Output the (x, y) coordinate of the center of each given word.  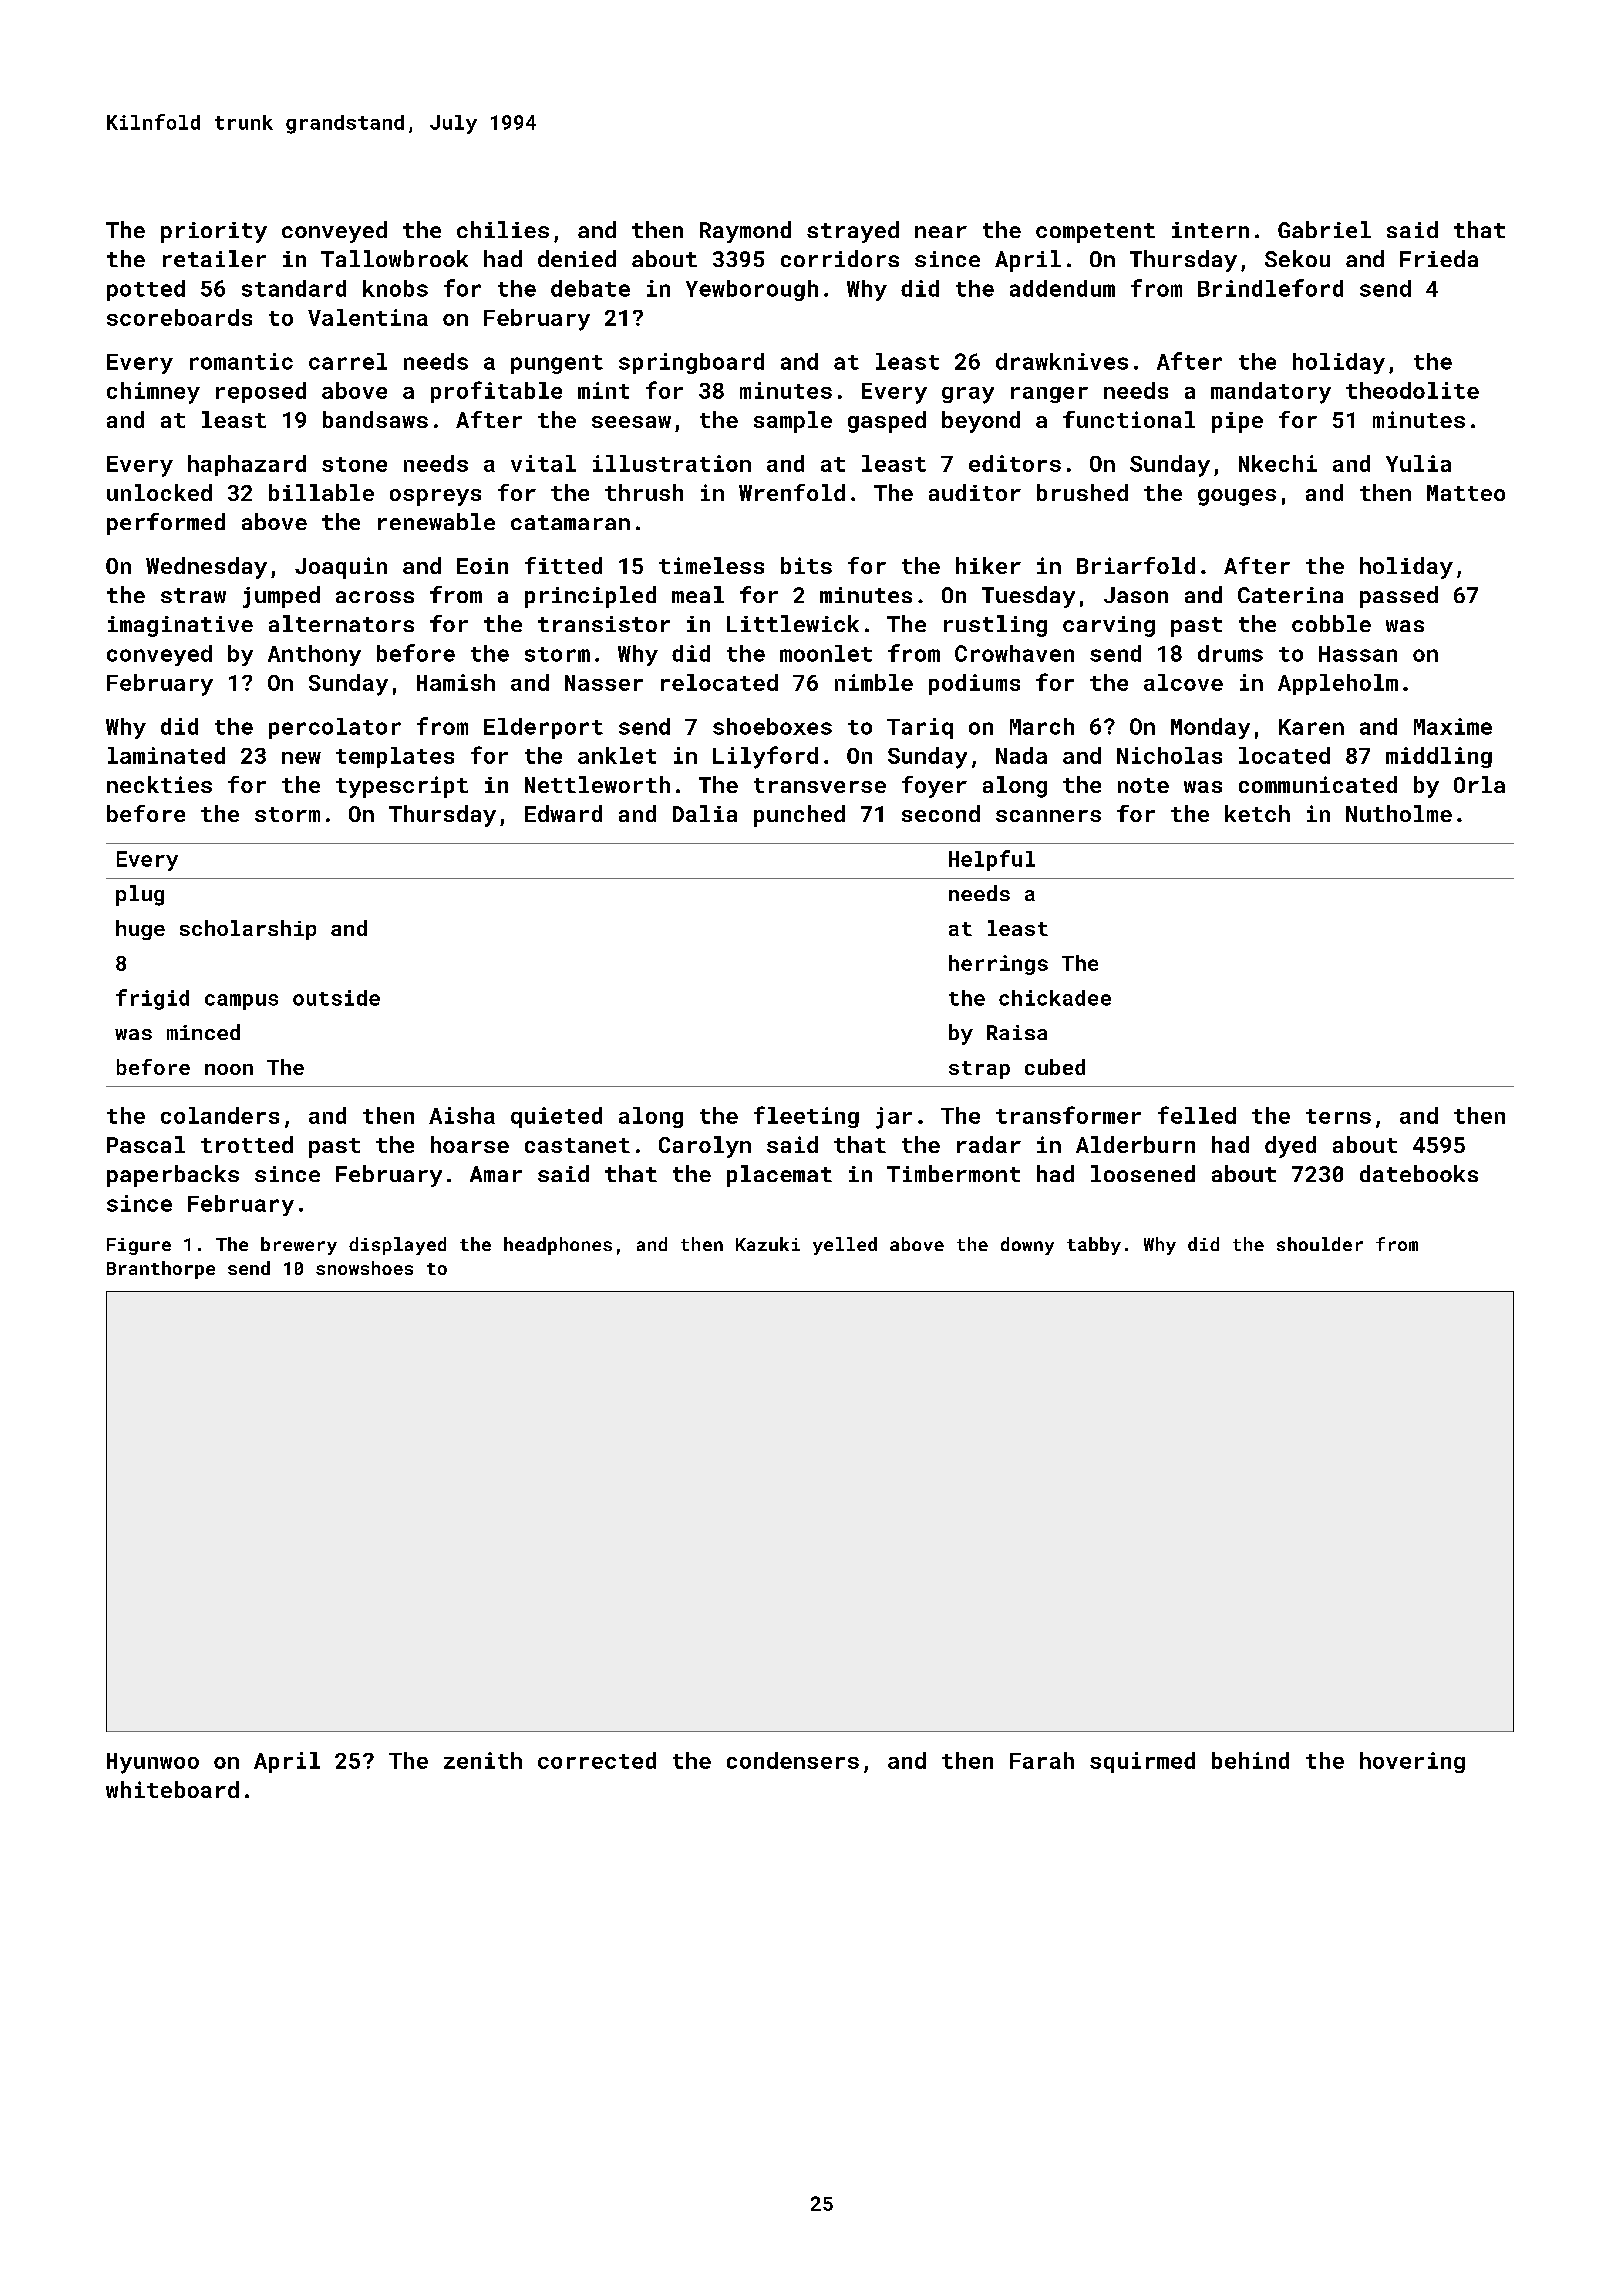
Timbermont (953, 1173)
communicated (1318, 784)
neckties (159, 784)
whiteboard (172, 1789)
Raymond (745, 232)
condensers (793, 1760)
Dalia (705, 813)
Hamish (456, 682)
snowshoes (364, 1268)
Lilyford (765, 757)
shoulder (1320, 1244)
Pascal (146, 1144)
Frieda (1439, 258)
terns (1338, 1116)
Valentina (368, 317)
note (1143, 785)
